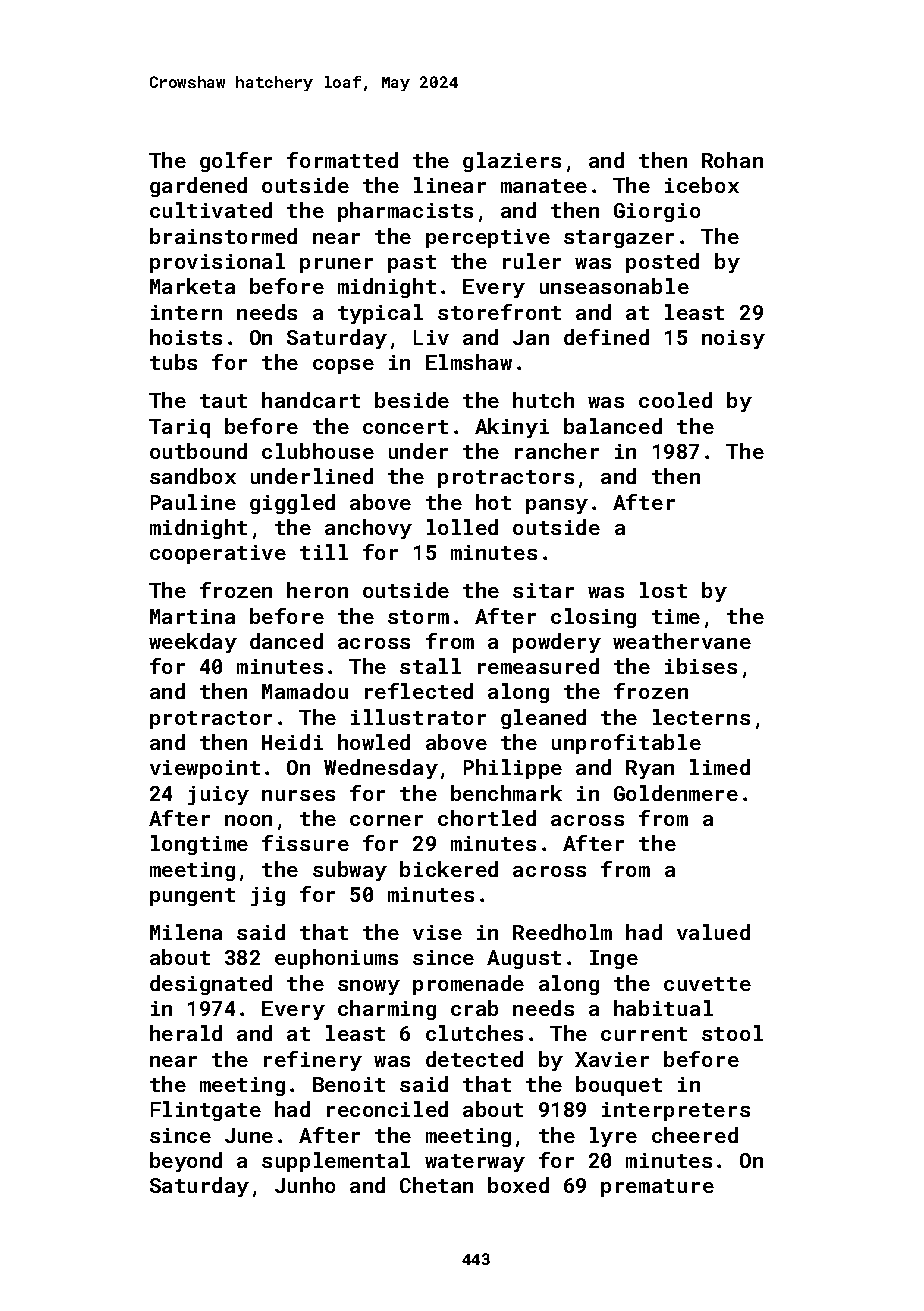  I want to click on lost, so click(663, 590).
